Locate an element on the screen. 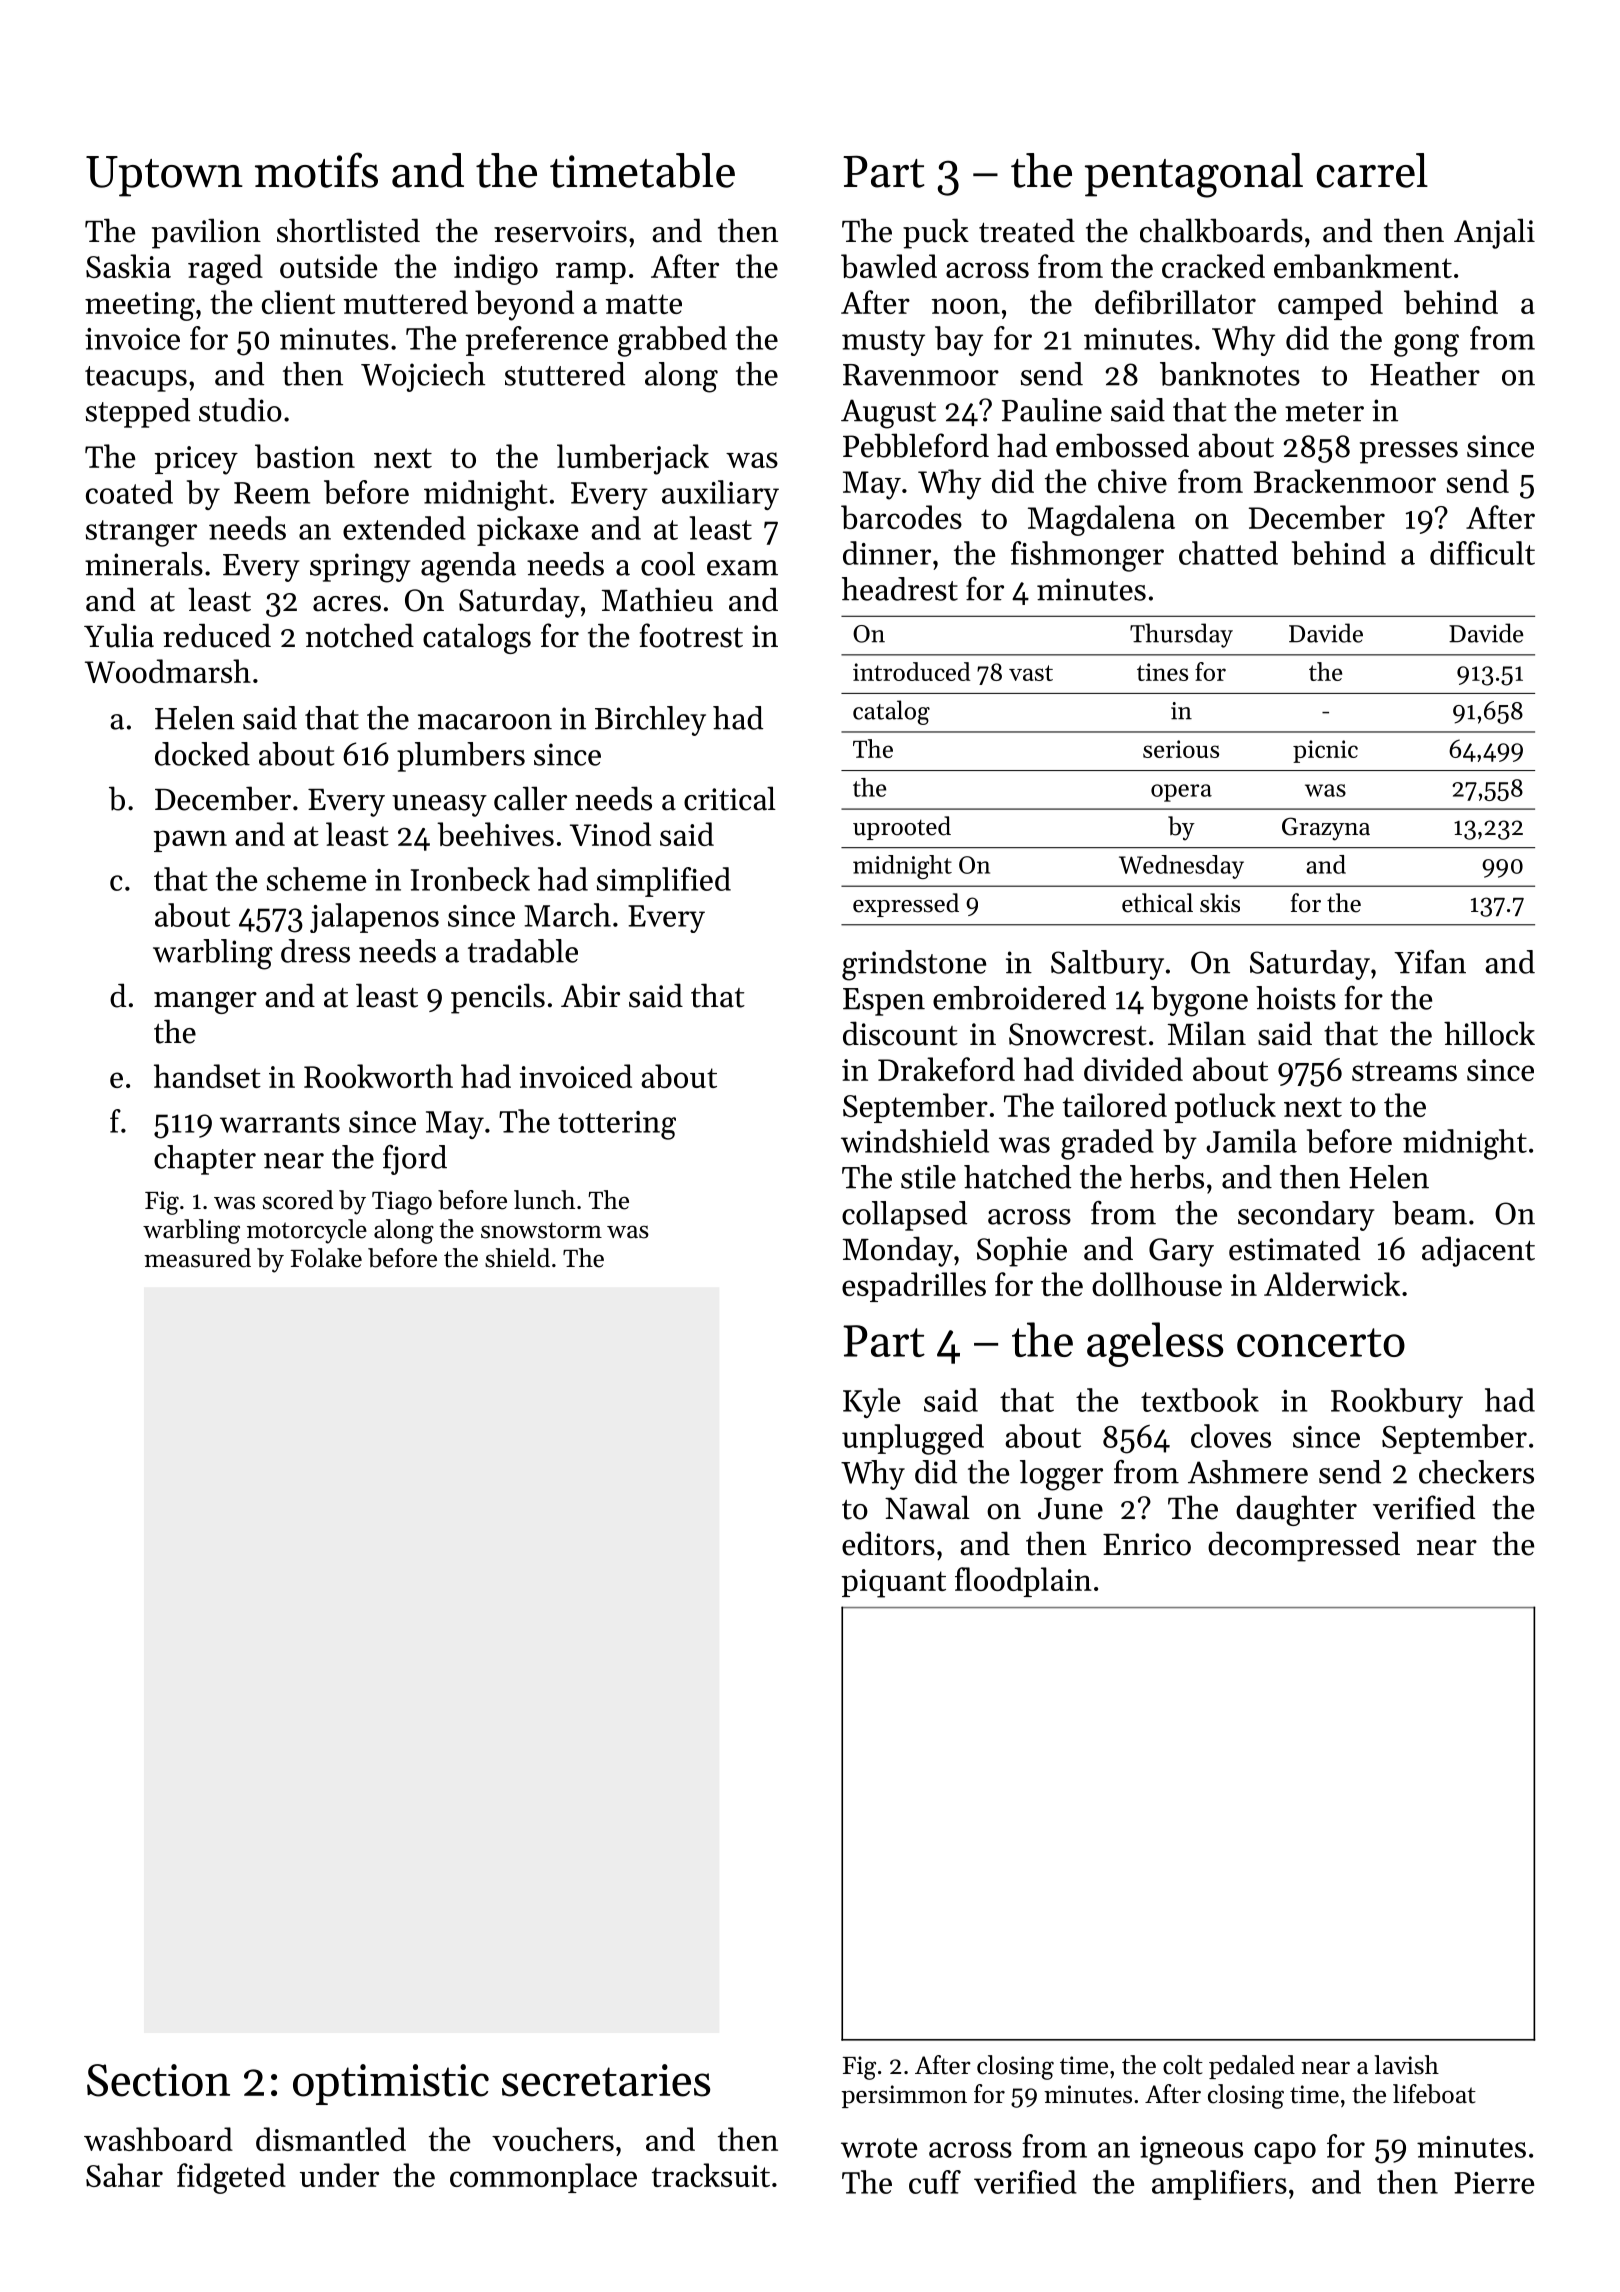  pentagonal is located at coordinates (1194, 175).
